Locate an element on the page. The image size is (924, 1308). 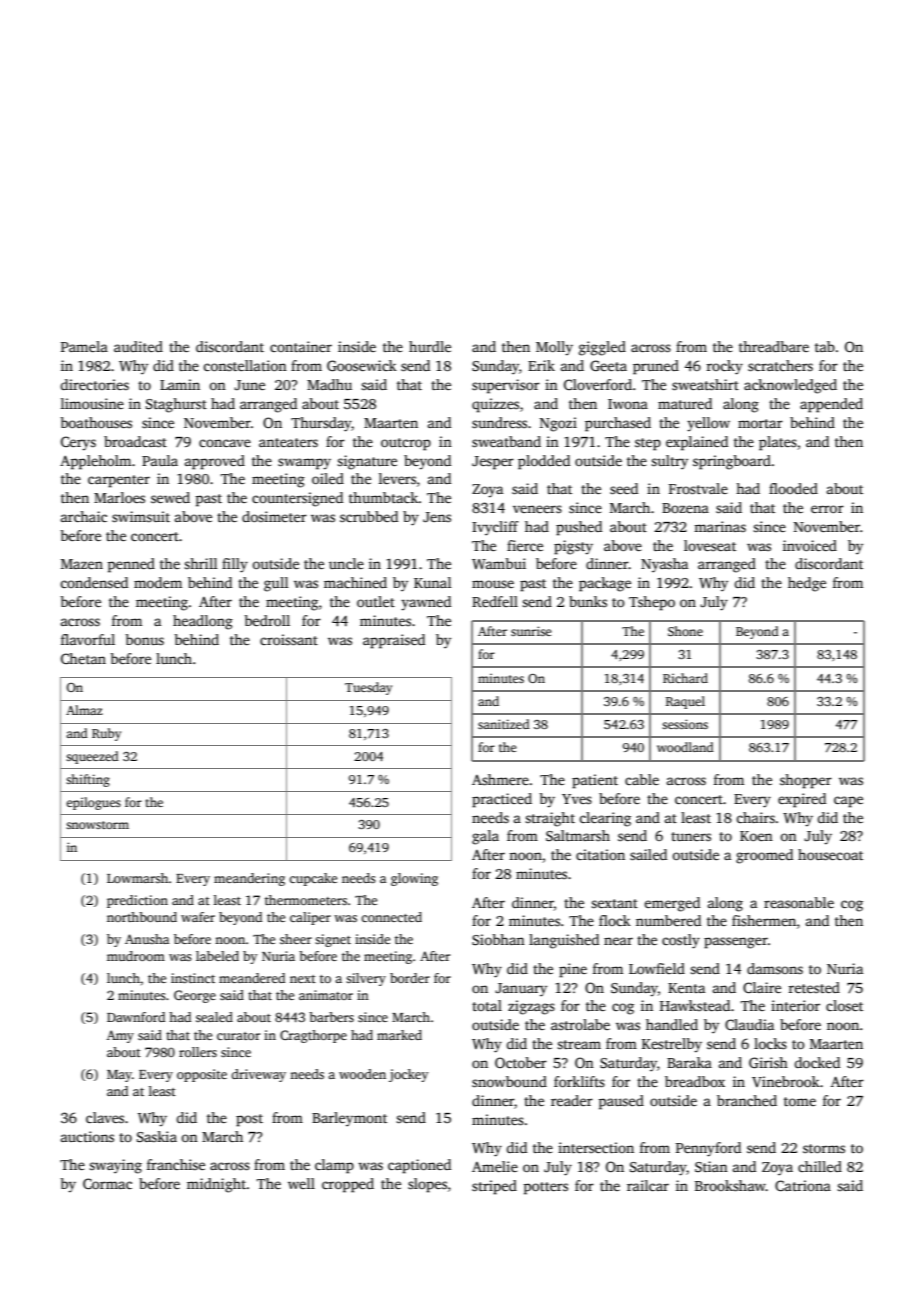
northbound is located at coordinates (142, 917).
